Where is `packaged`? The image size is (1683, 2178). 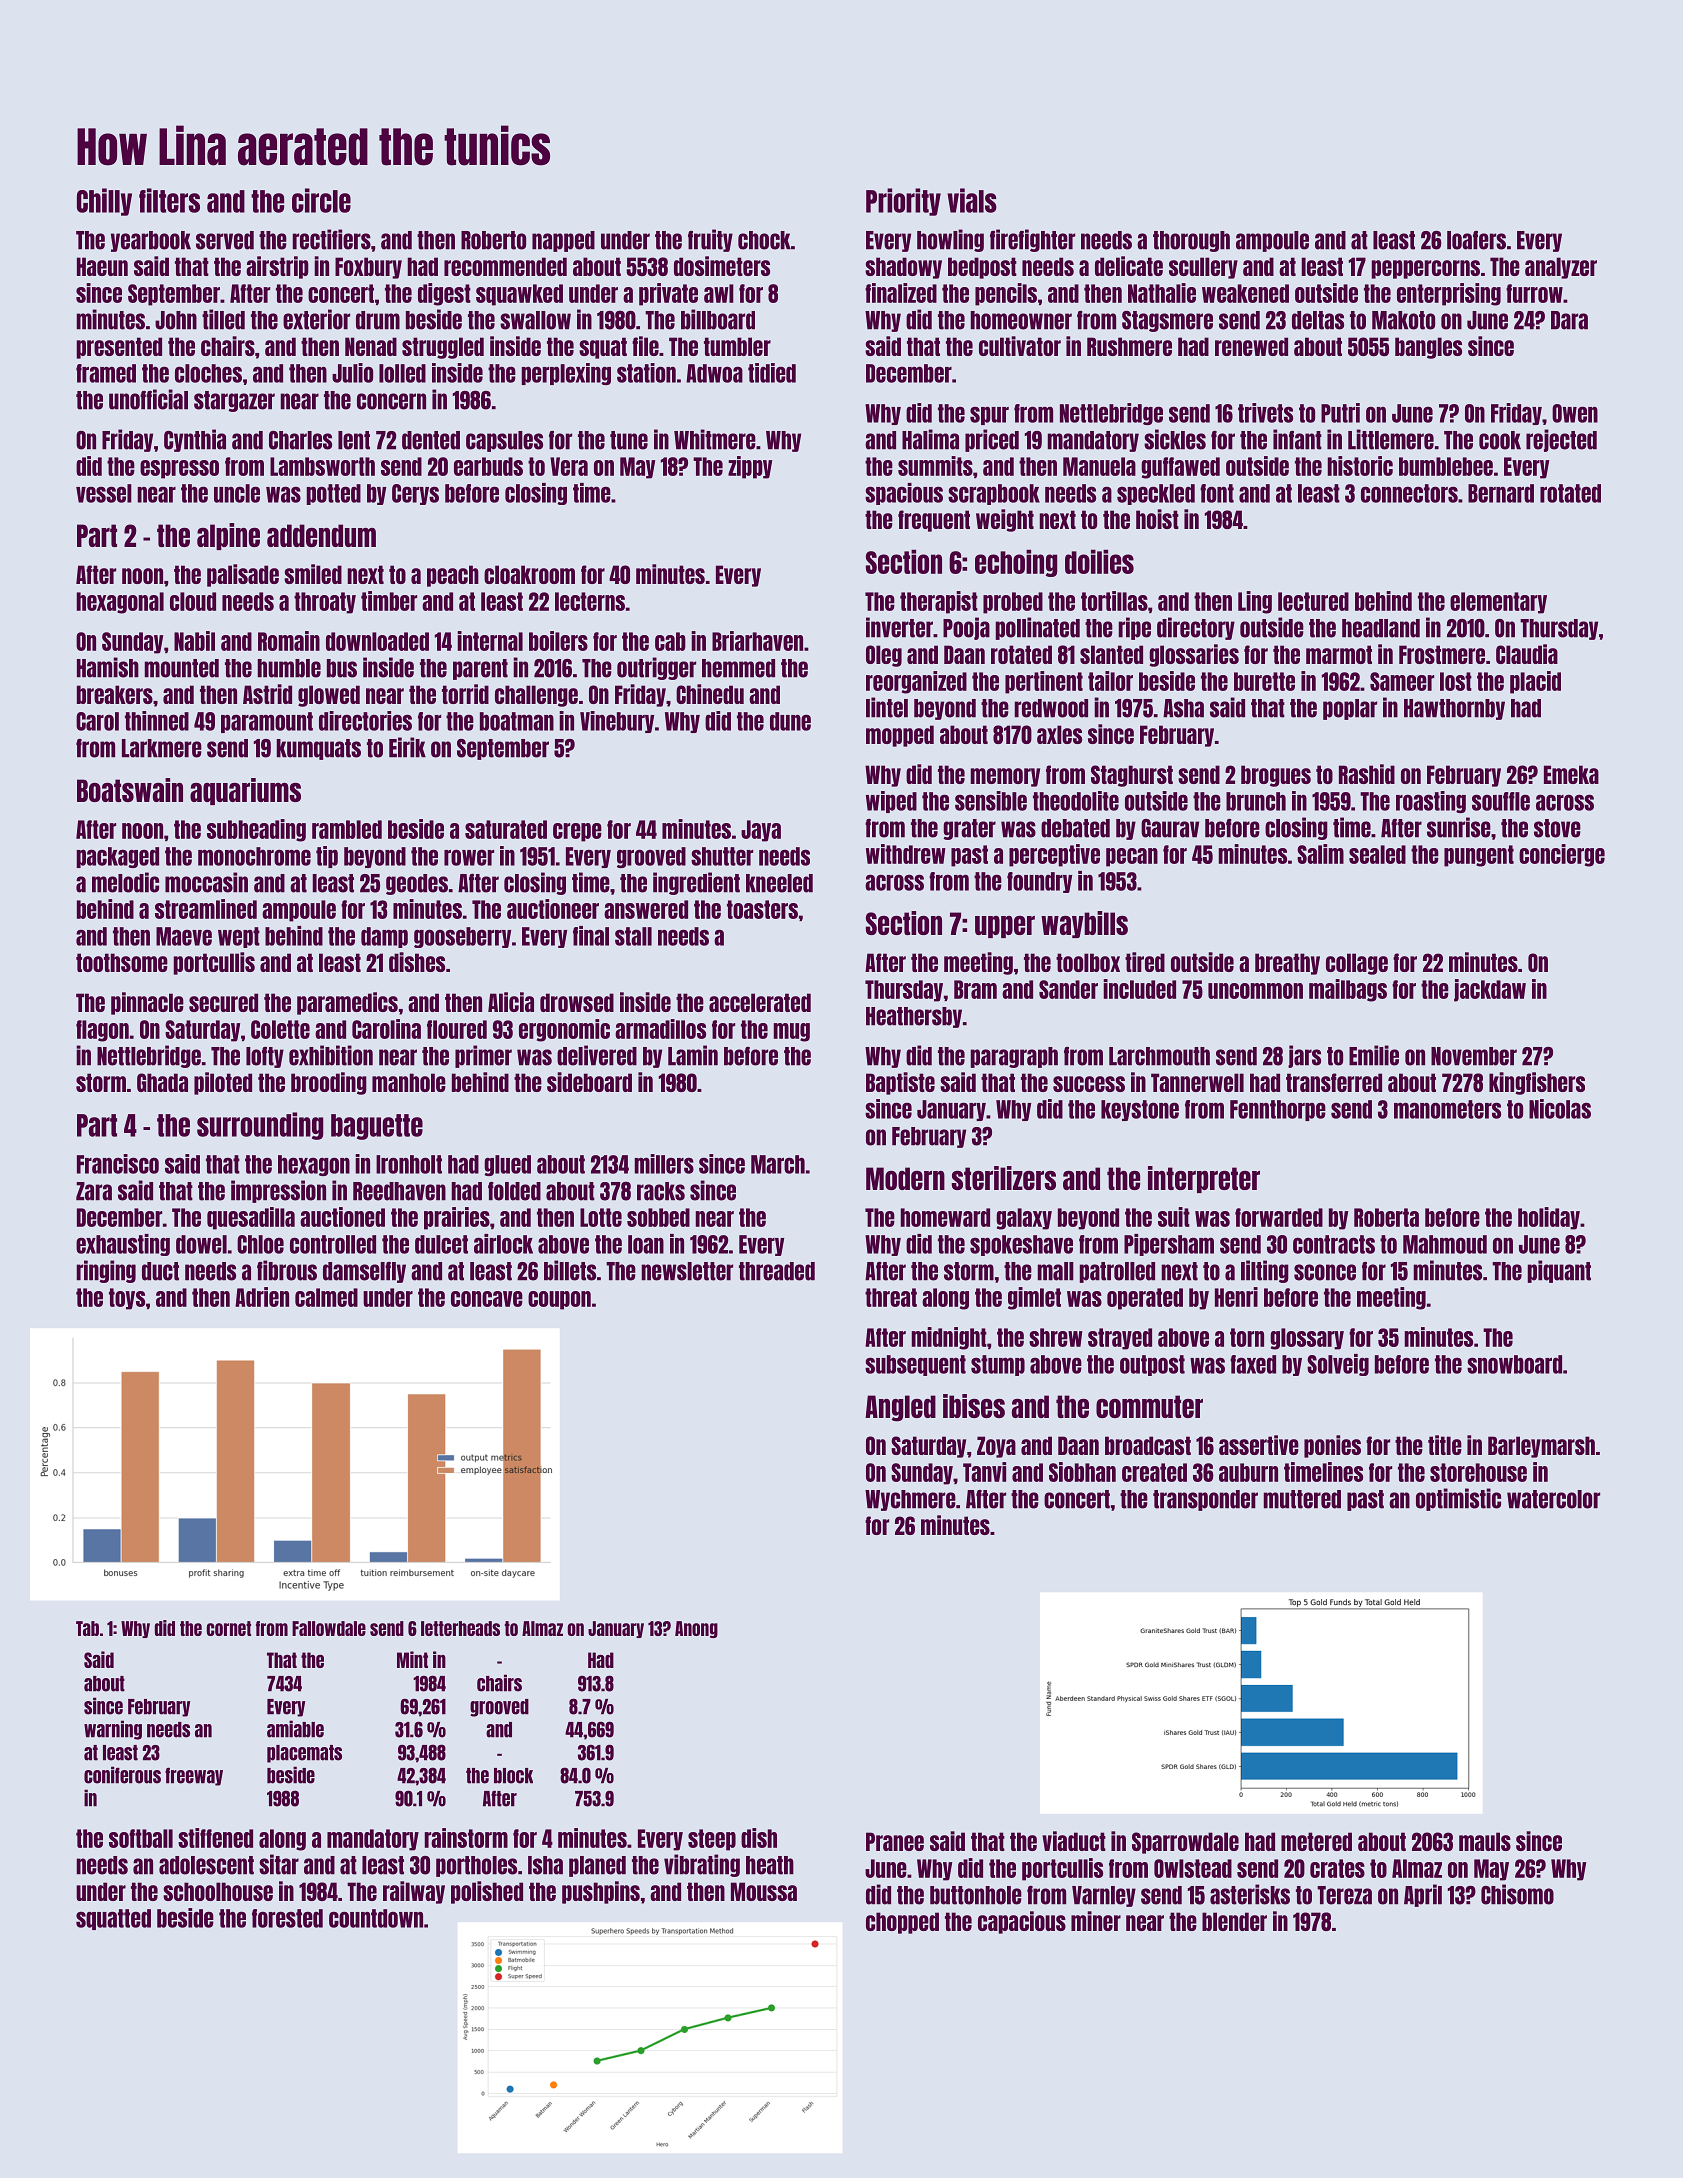 packaged is located at coordinates (117, 857).
